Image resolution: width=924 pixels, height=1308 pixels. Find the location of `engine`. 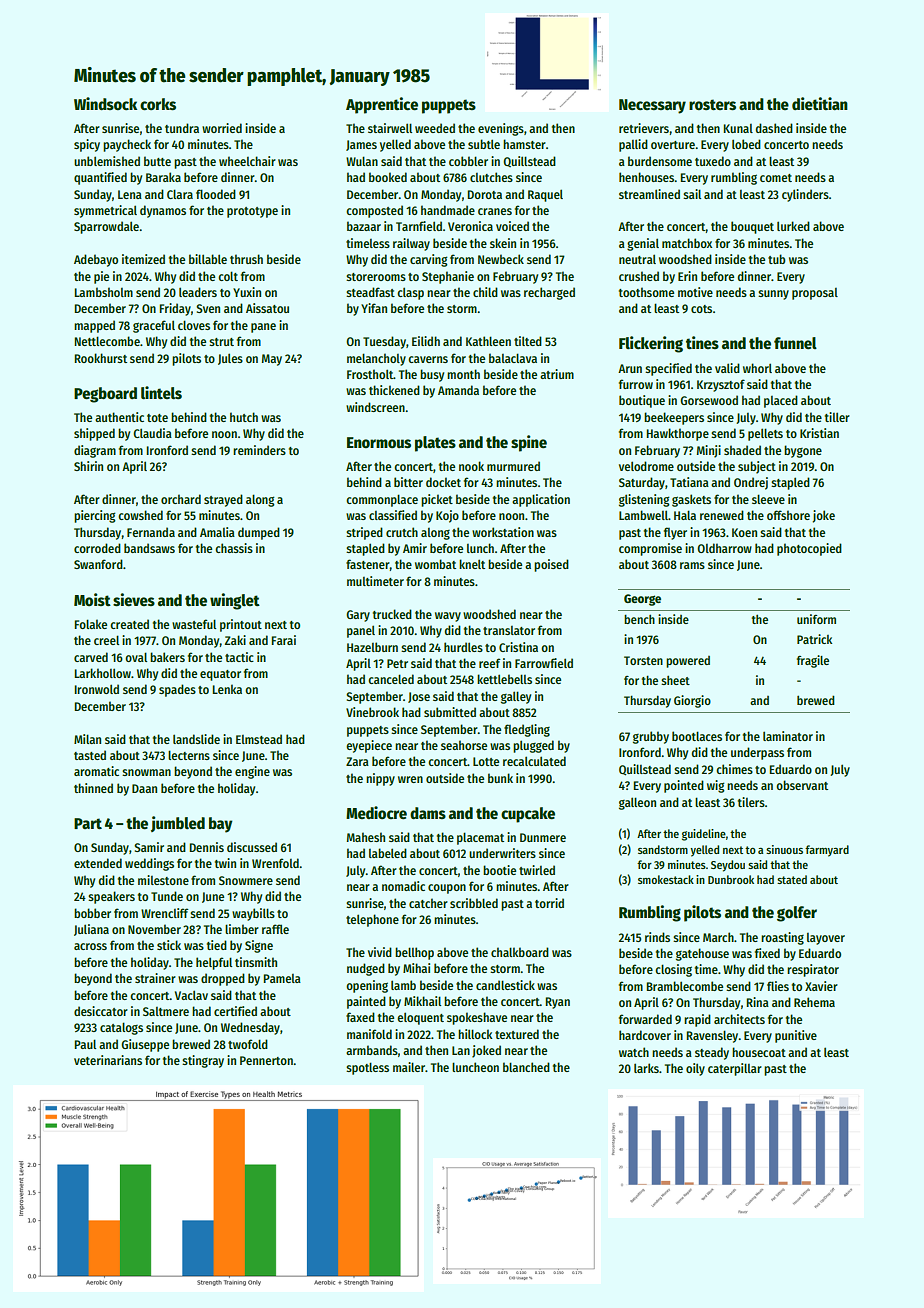

engine is located at coordinates (252, 772).
